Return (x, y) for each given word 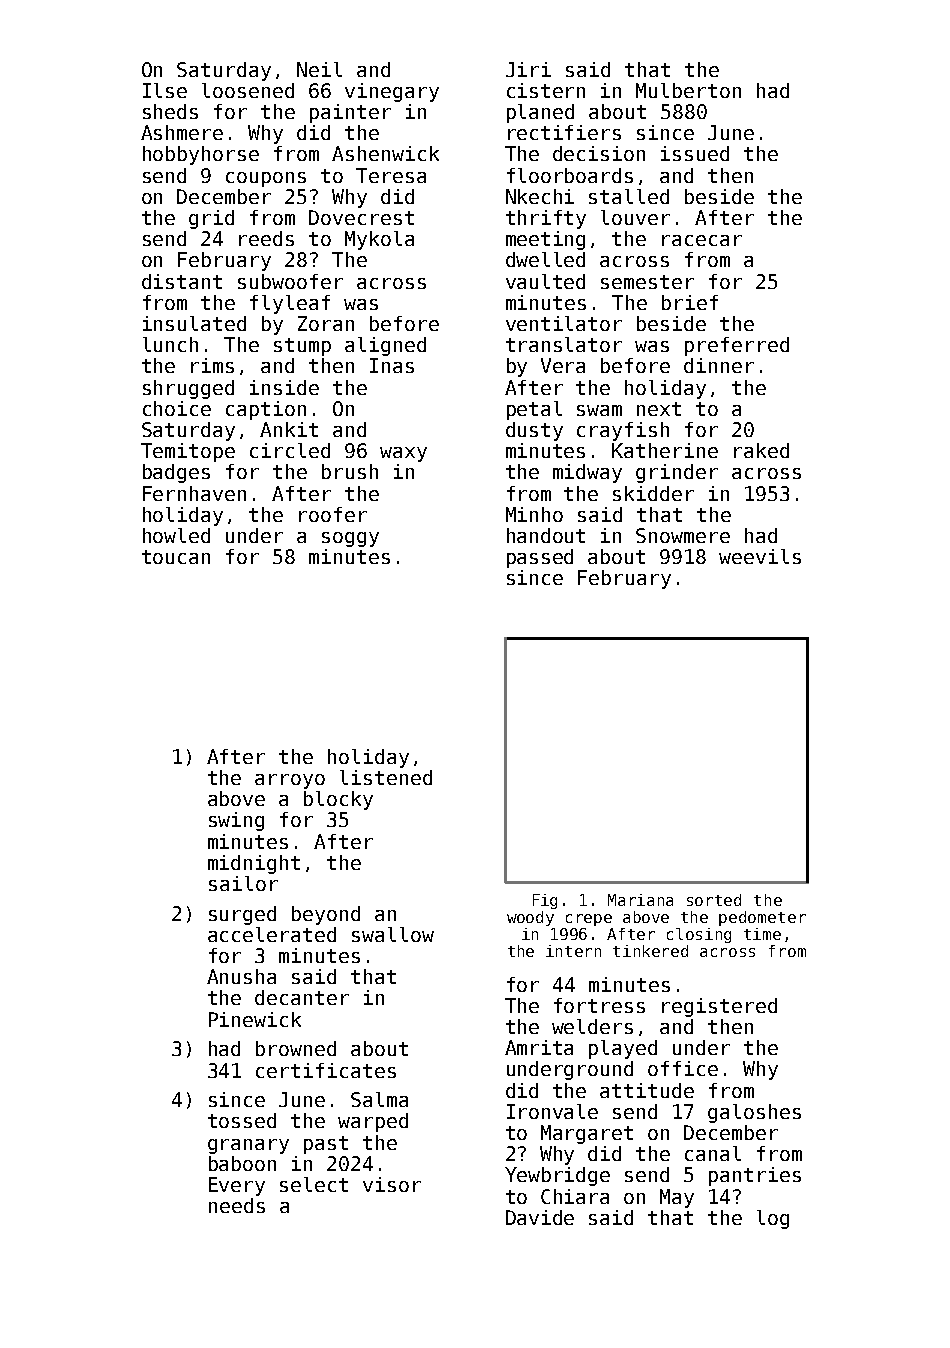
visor (392, 1184)
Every (237, 1186)
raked (761, 450)
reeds (266, 238)
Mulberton (688, 90)
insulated (194, 323)
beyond (326, 915)
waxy (403, 454)
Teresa (391, 175)
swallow (393, 934)
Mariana (640, 900)
